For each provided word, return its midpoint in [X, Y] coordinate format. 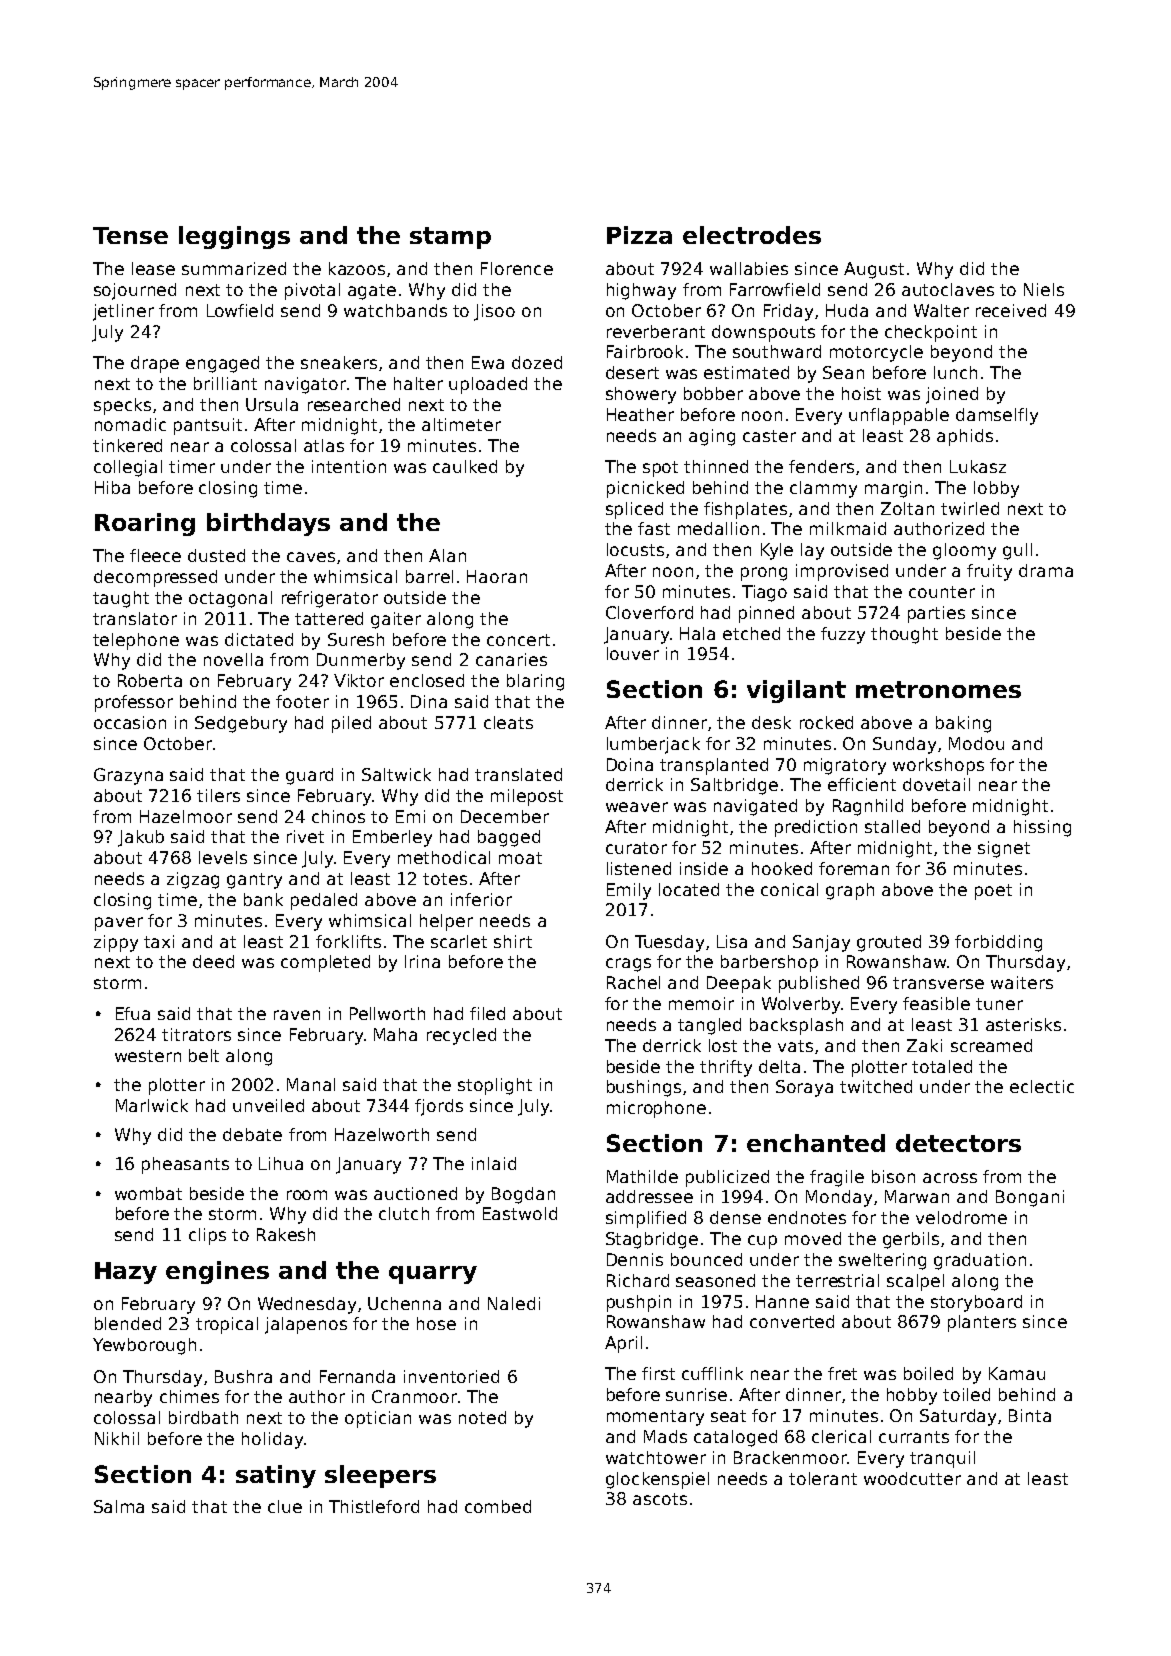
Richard [638, 1280]
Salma [119, 1506]
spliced [634, 510]
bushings [644, 1088]
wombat [148, 1193]
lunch [955, 372]
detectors [958, 1143]
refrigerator [330, 599]
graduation [980, 1261]
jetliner [123, 312]
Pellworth [387, 1013]
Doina [630, 764]
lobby [996, 489]
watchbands [395, 310]
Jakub [141, 838]
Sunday [904, 745]
